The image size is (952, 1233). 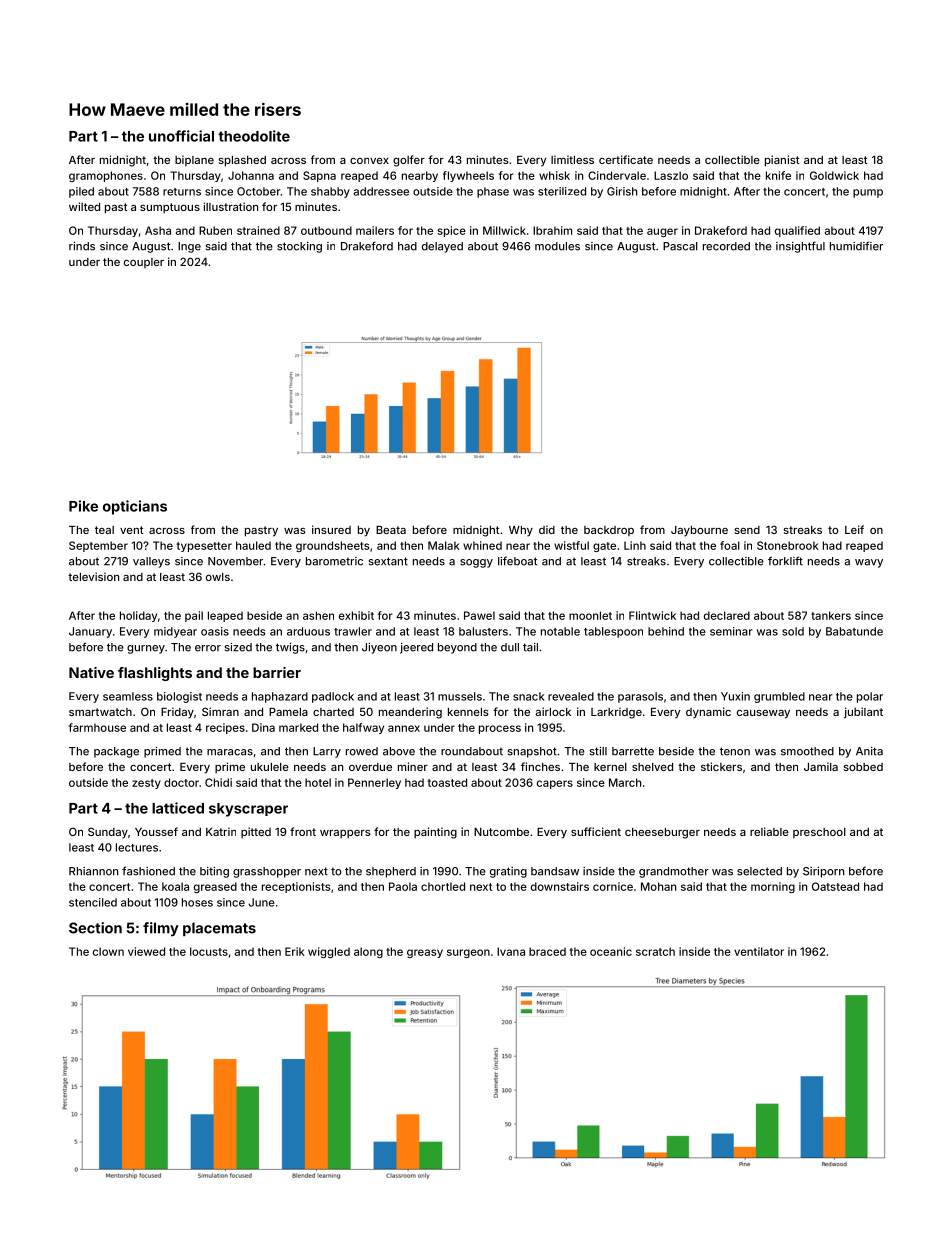 What do you see at coordinates (529, 696) in the image?
I see `snack` at bounding box center [529, 696].
